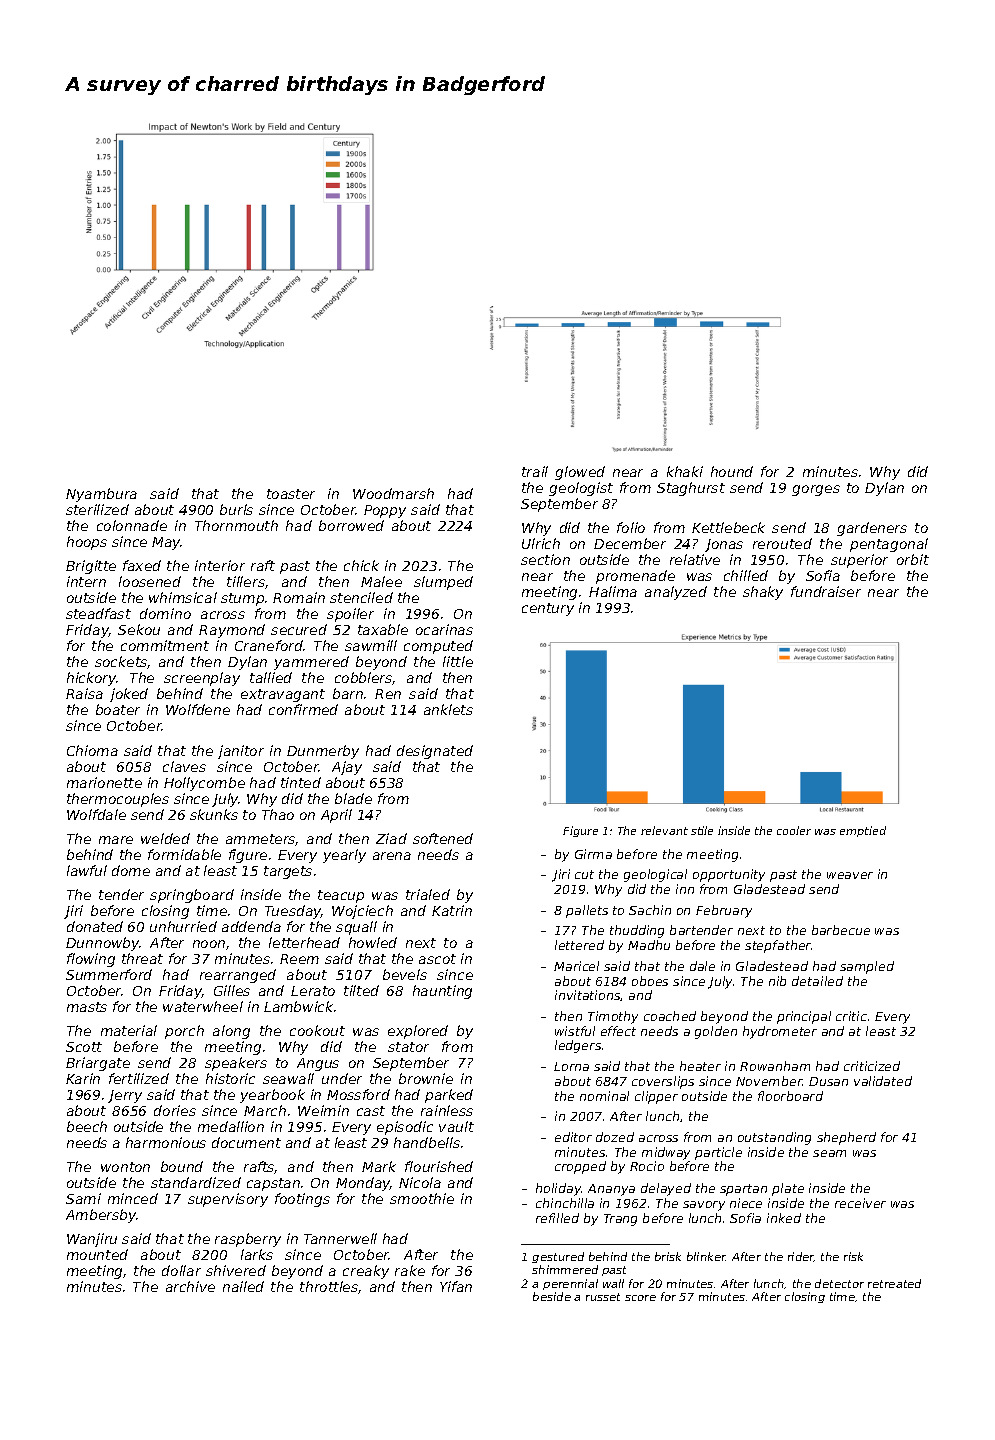 The image size is (995, 1440). I want to click on khaki, so click(685, 471).
